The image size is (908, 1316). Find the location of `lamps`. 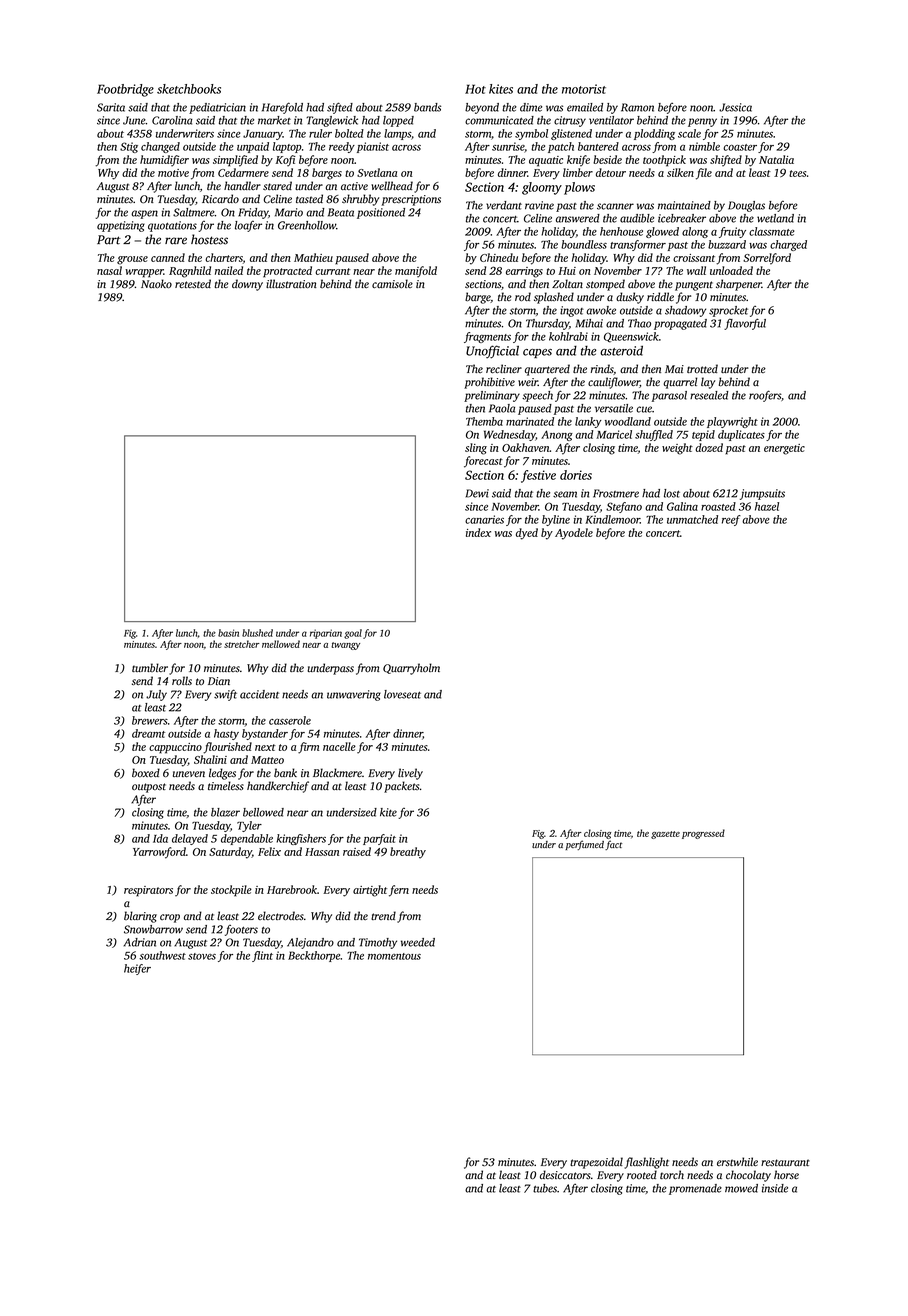

lamps is located at coordinates (397, 134).
